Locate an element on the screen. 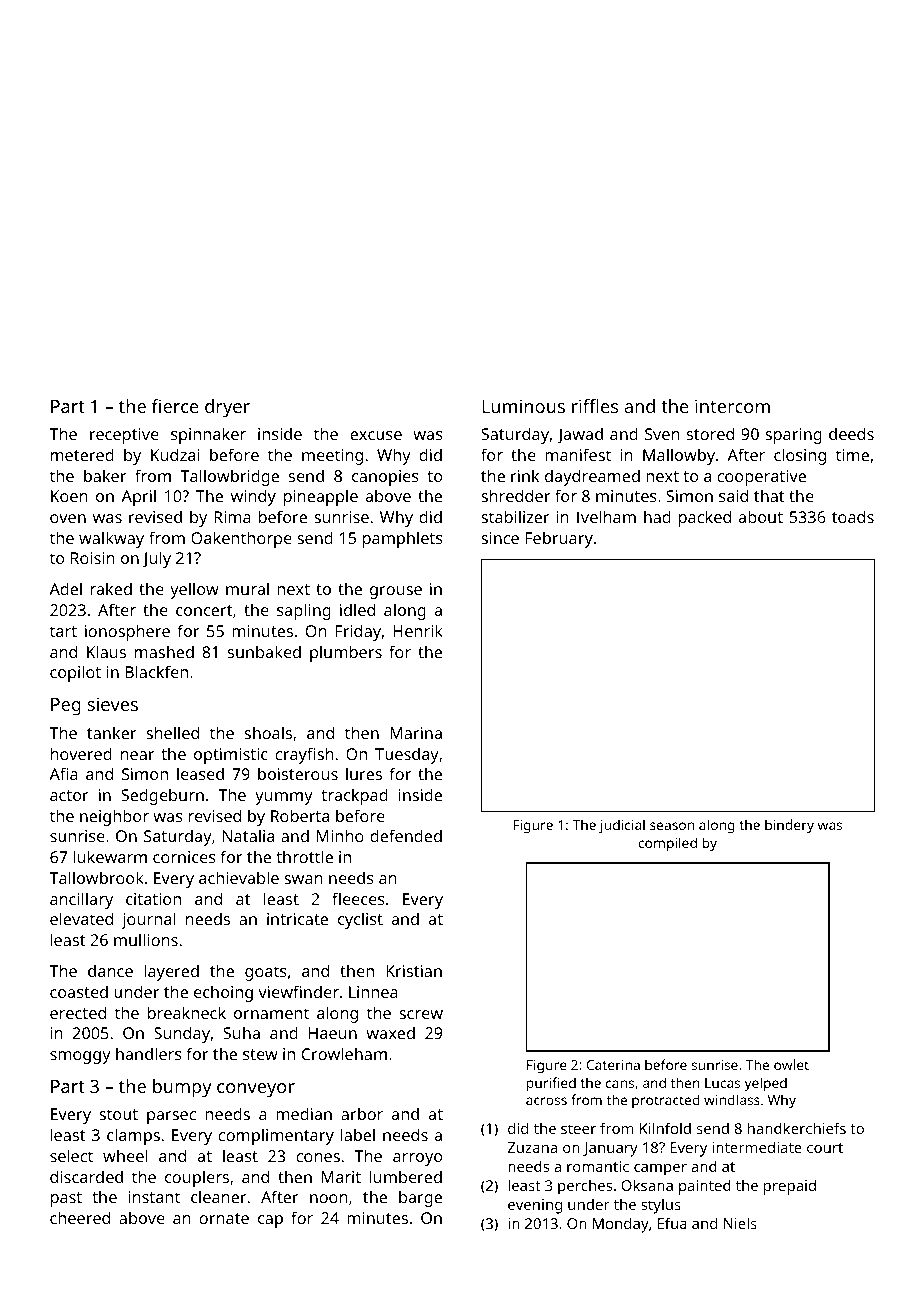 The height and width of the screenshot is (1308, 924). concert is located at coordinates (204, 610).
